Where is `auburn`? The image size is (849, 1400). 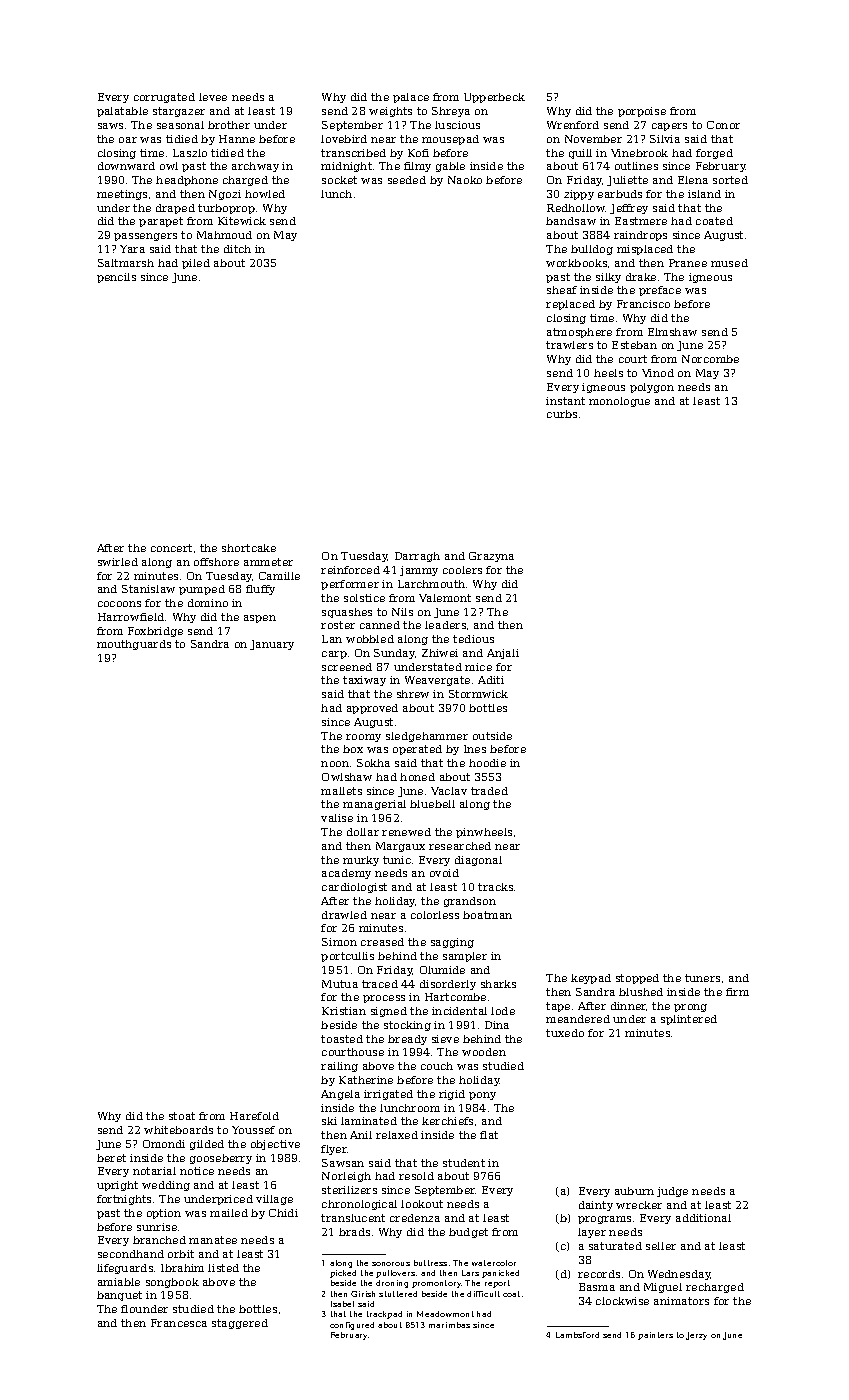 auburn is located at coordinates (634, 1191).
